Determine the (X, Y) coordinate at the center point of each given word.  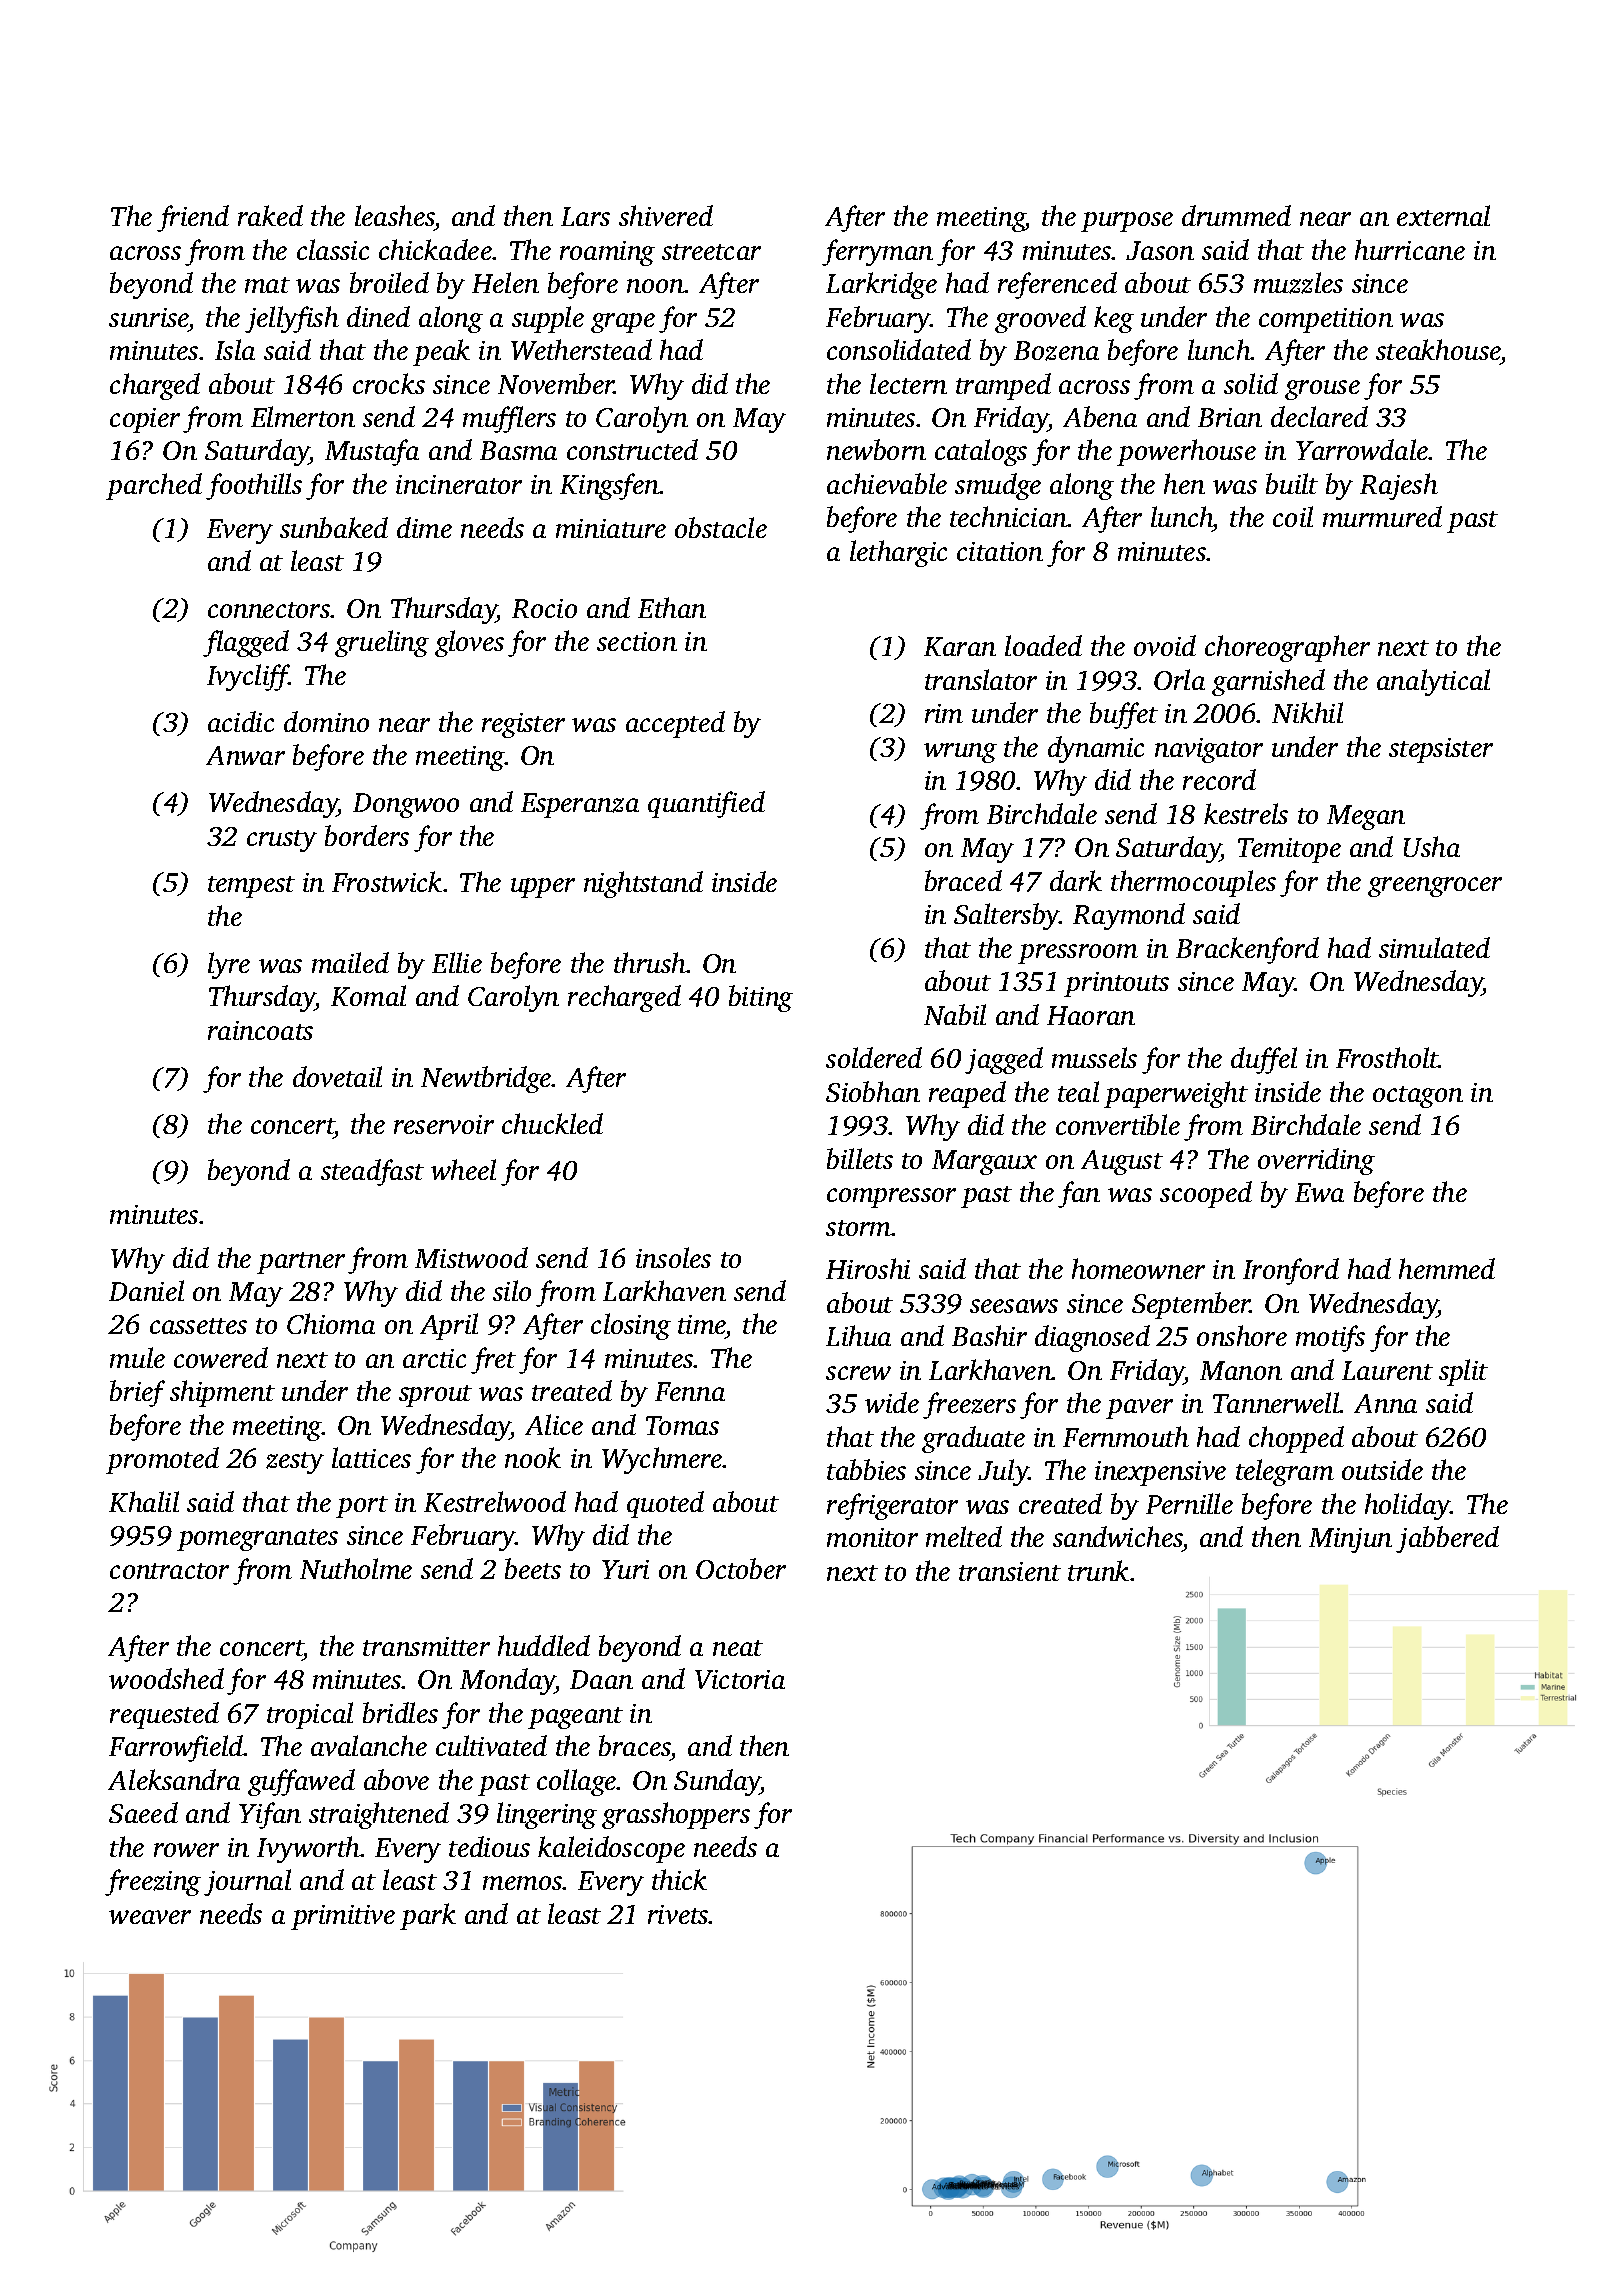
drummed (1236, 215)
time (702, 1326)
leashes (394, 215)
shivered (666, 215)
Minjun (1350, 1540)
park (428, 1916)
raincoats (260, 1030)
